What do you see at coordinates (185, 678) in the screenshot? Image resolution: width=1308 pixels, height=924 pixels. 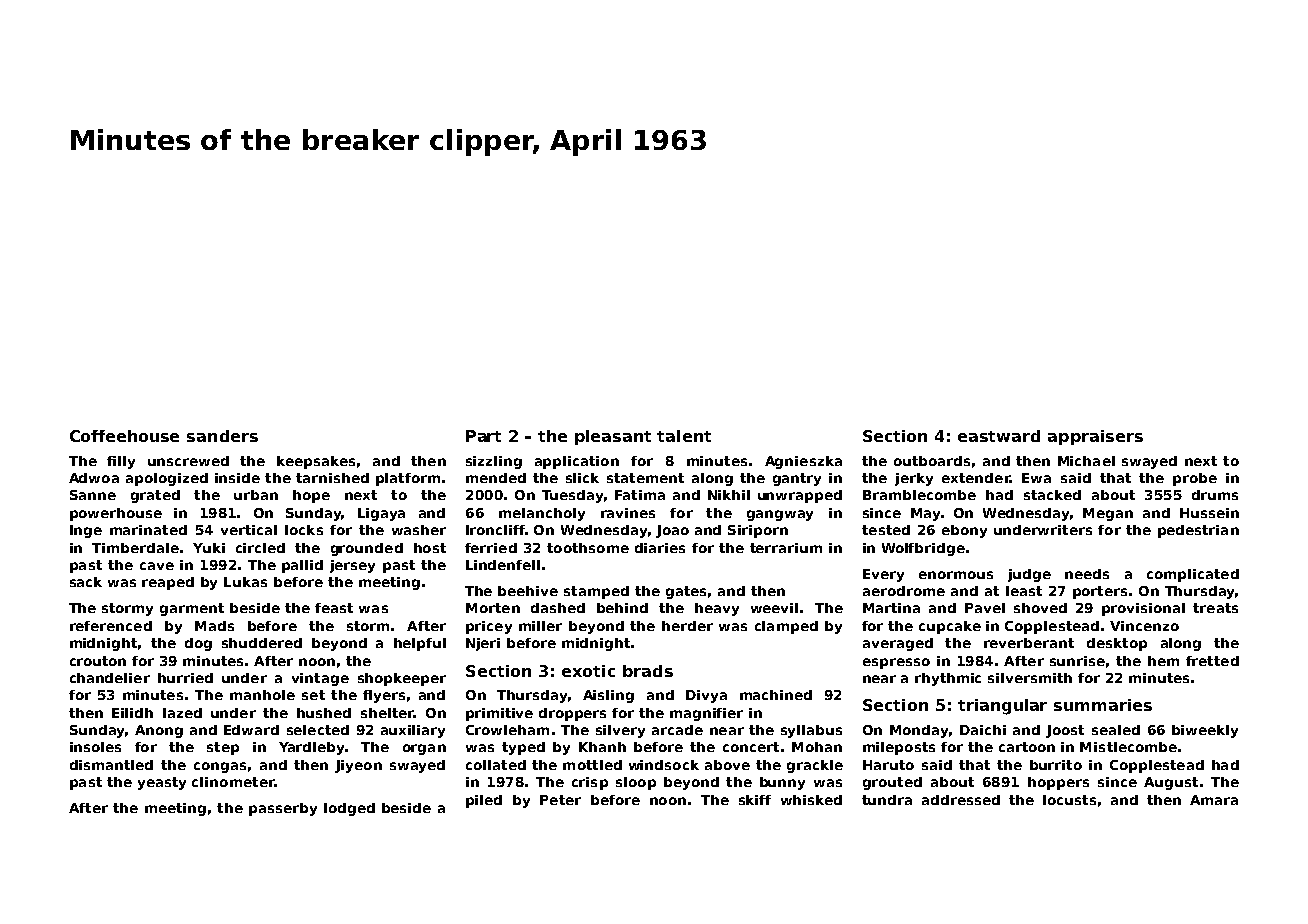 I see `hurried` at bounding box center [185, 678].
